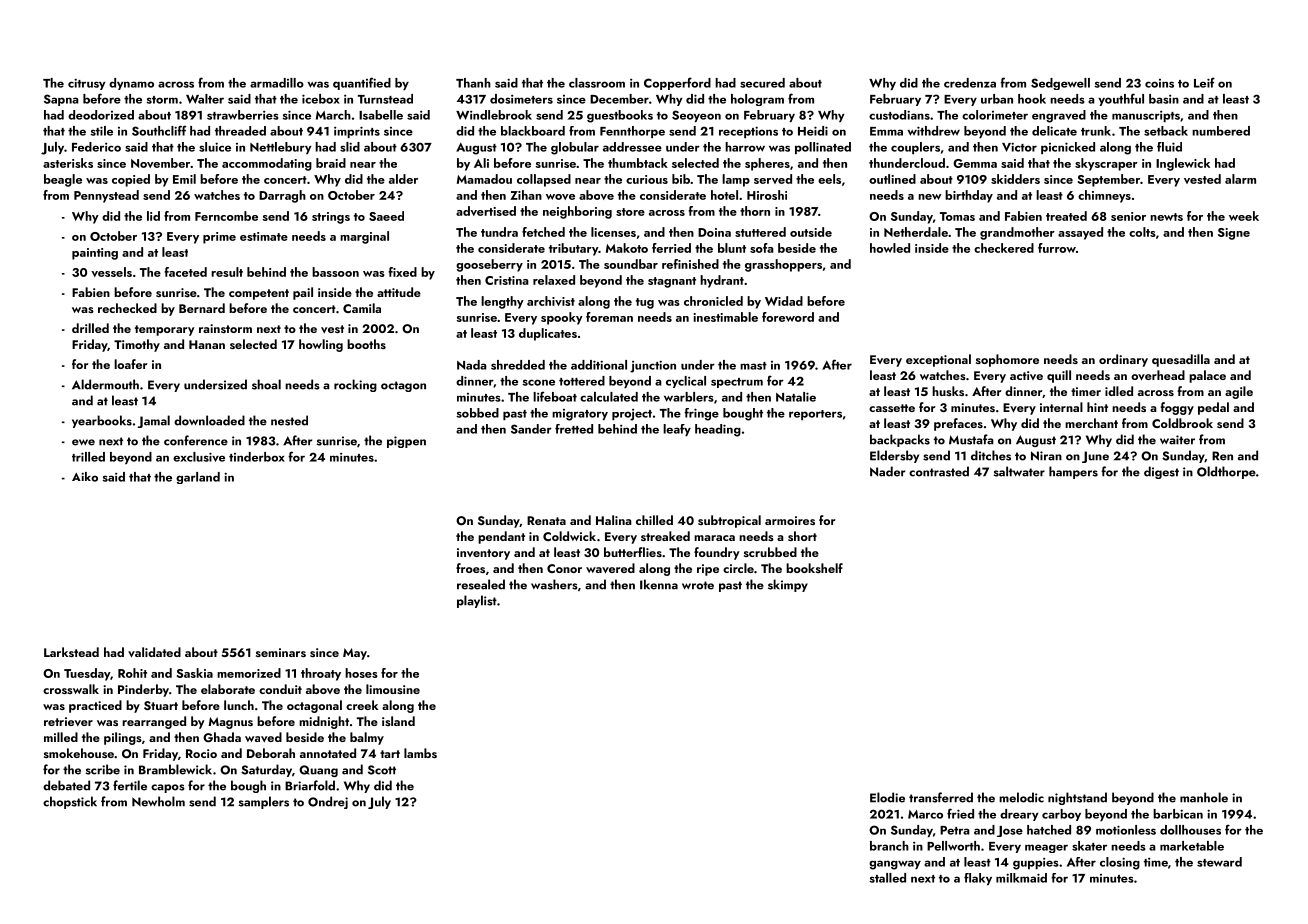 This image has width=1308, height=924. I want to click on collapsed, so click(544, 180).
